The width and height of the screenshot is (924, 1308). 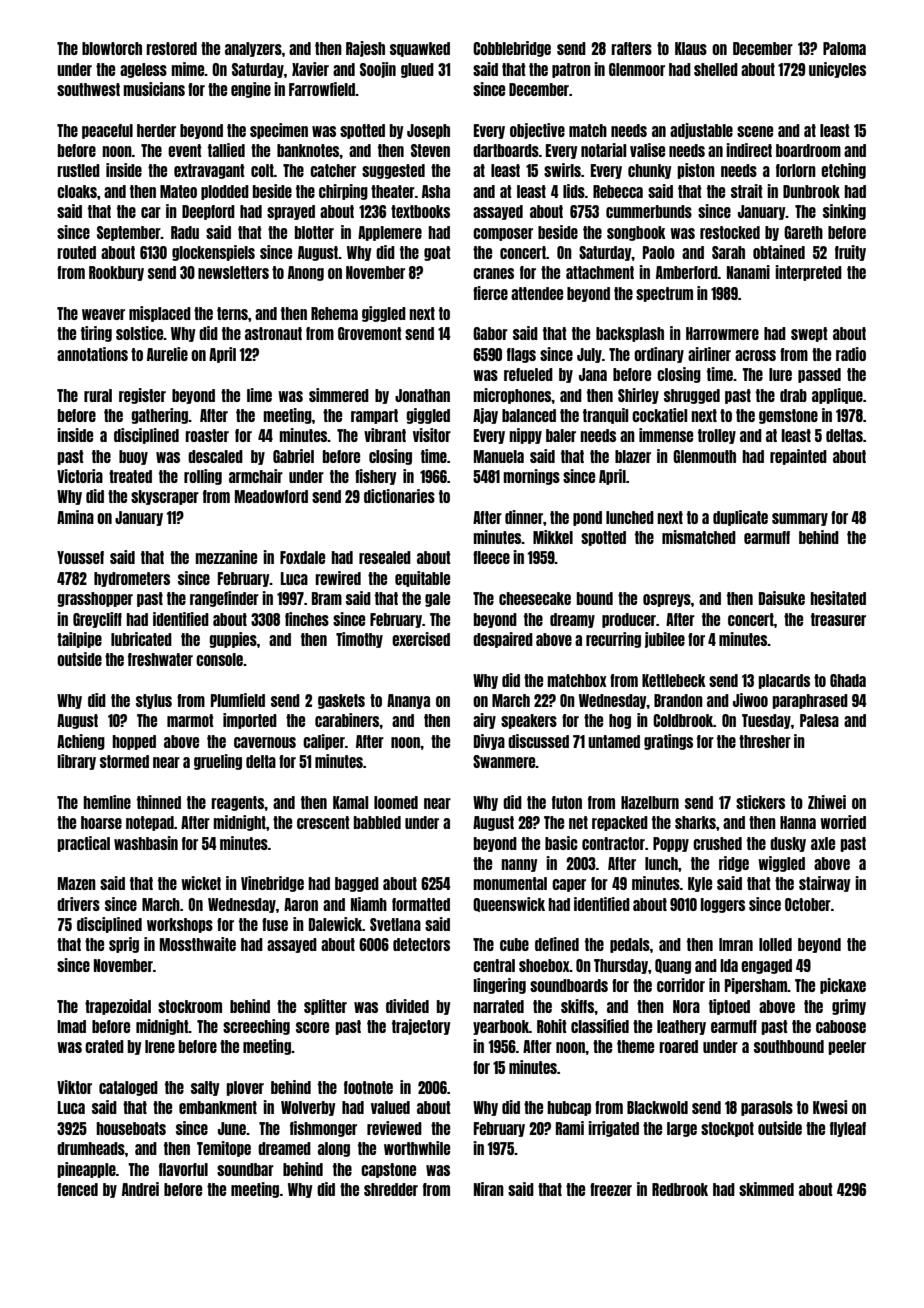 I want to click on Steven, so click(x=430, y=150).
